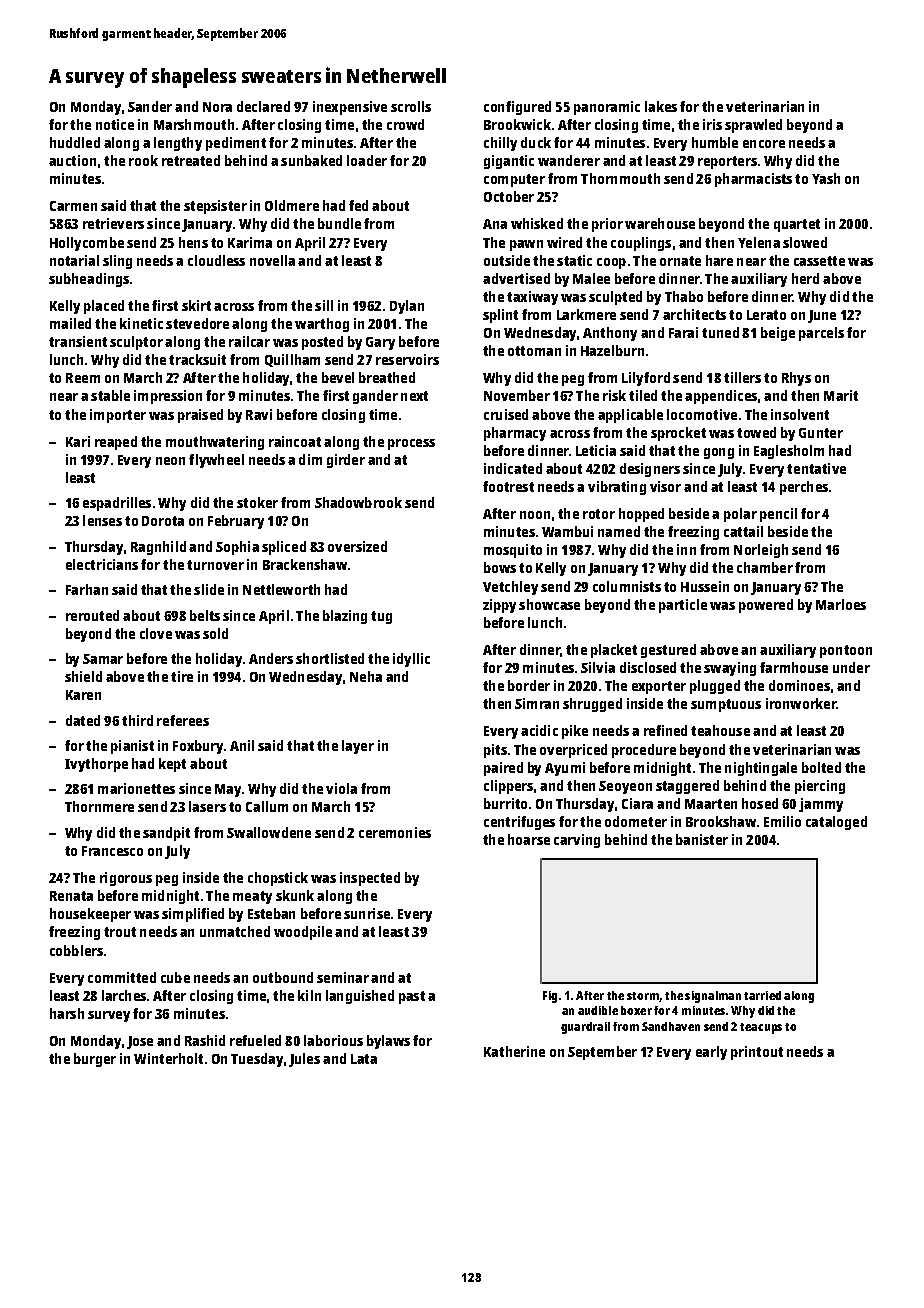 This page has width=924, height=1308. Describe the element at coordinates (797, 225) in the page. I see `quartet` at that location.
